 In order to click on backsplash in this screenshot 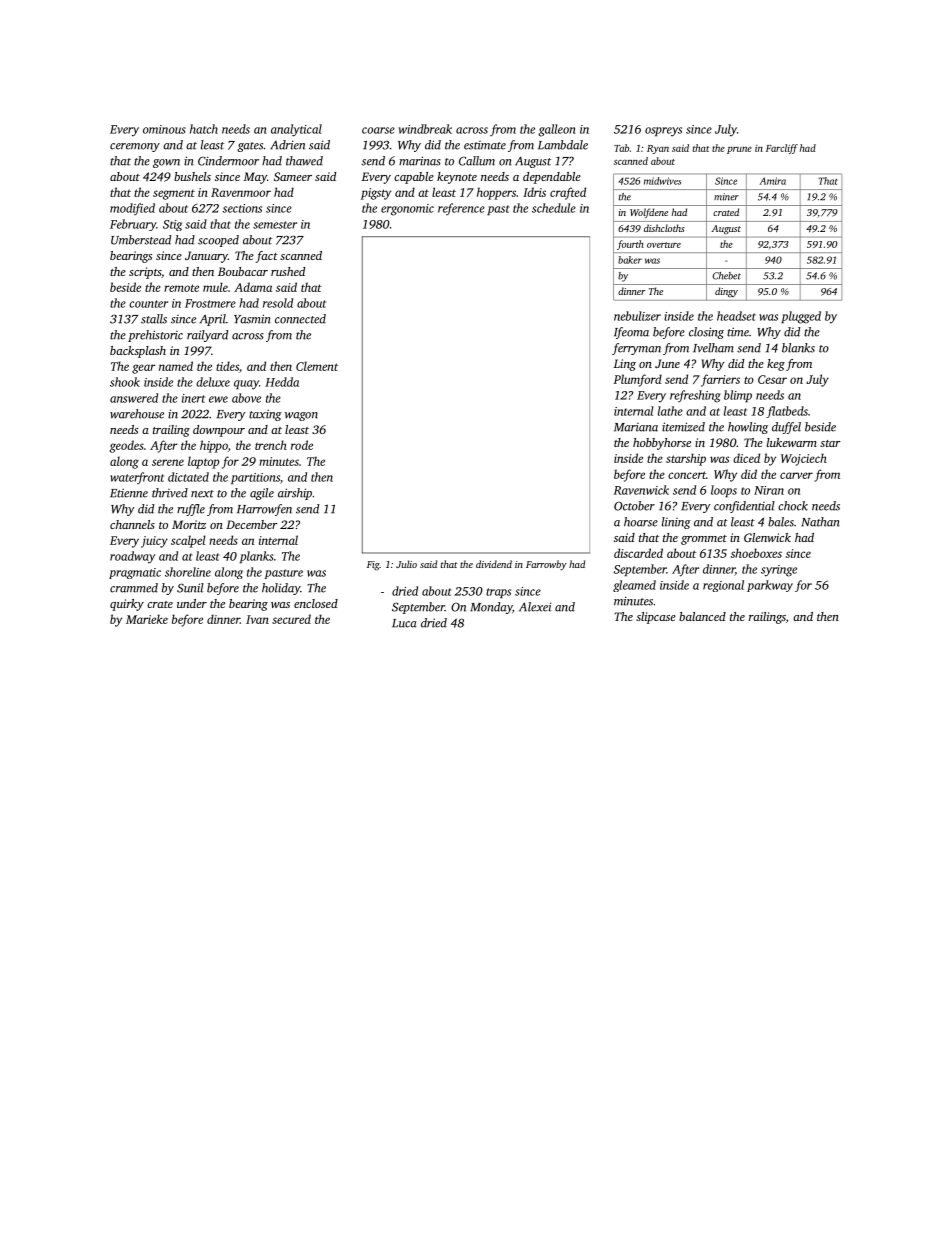, I will do `click(138, 352)`.
